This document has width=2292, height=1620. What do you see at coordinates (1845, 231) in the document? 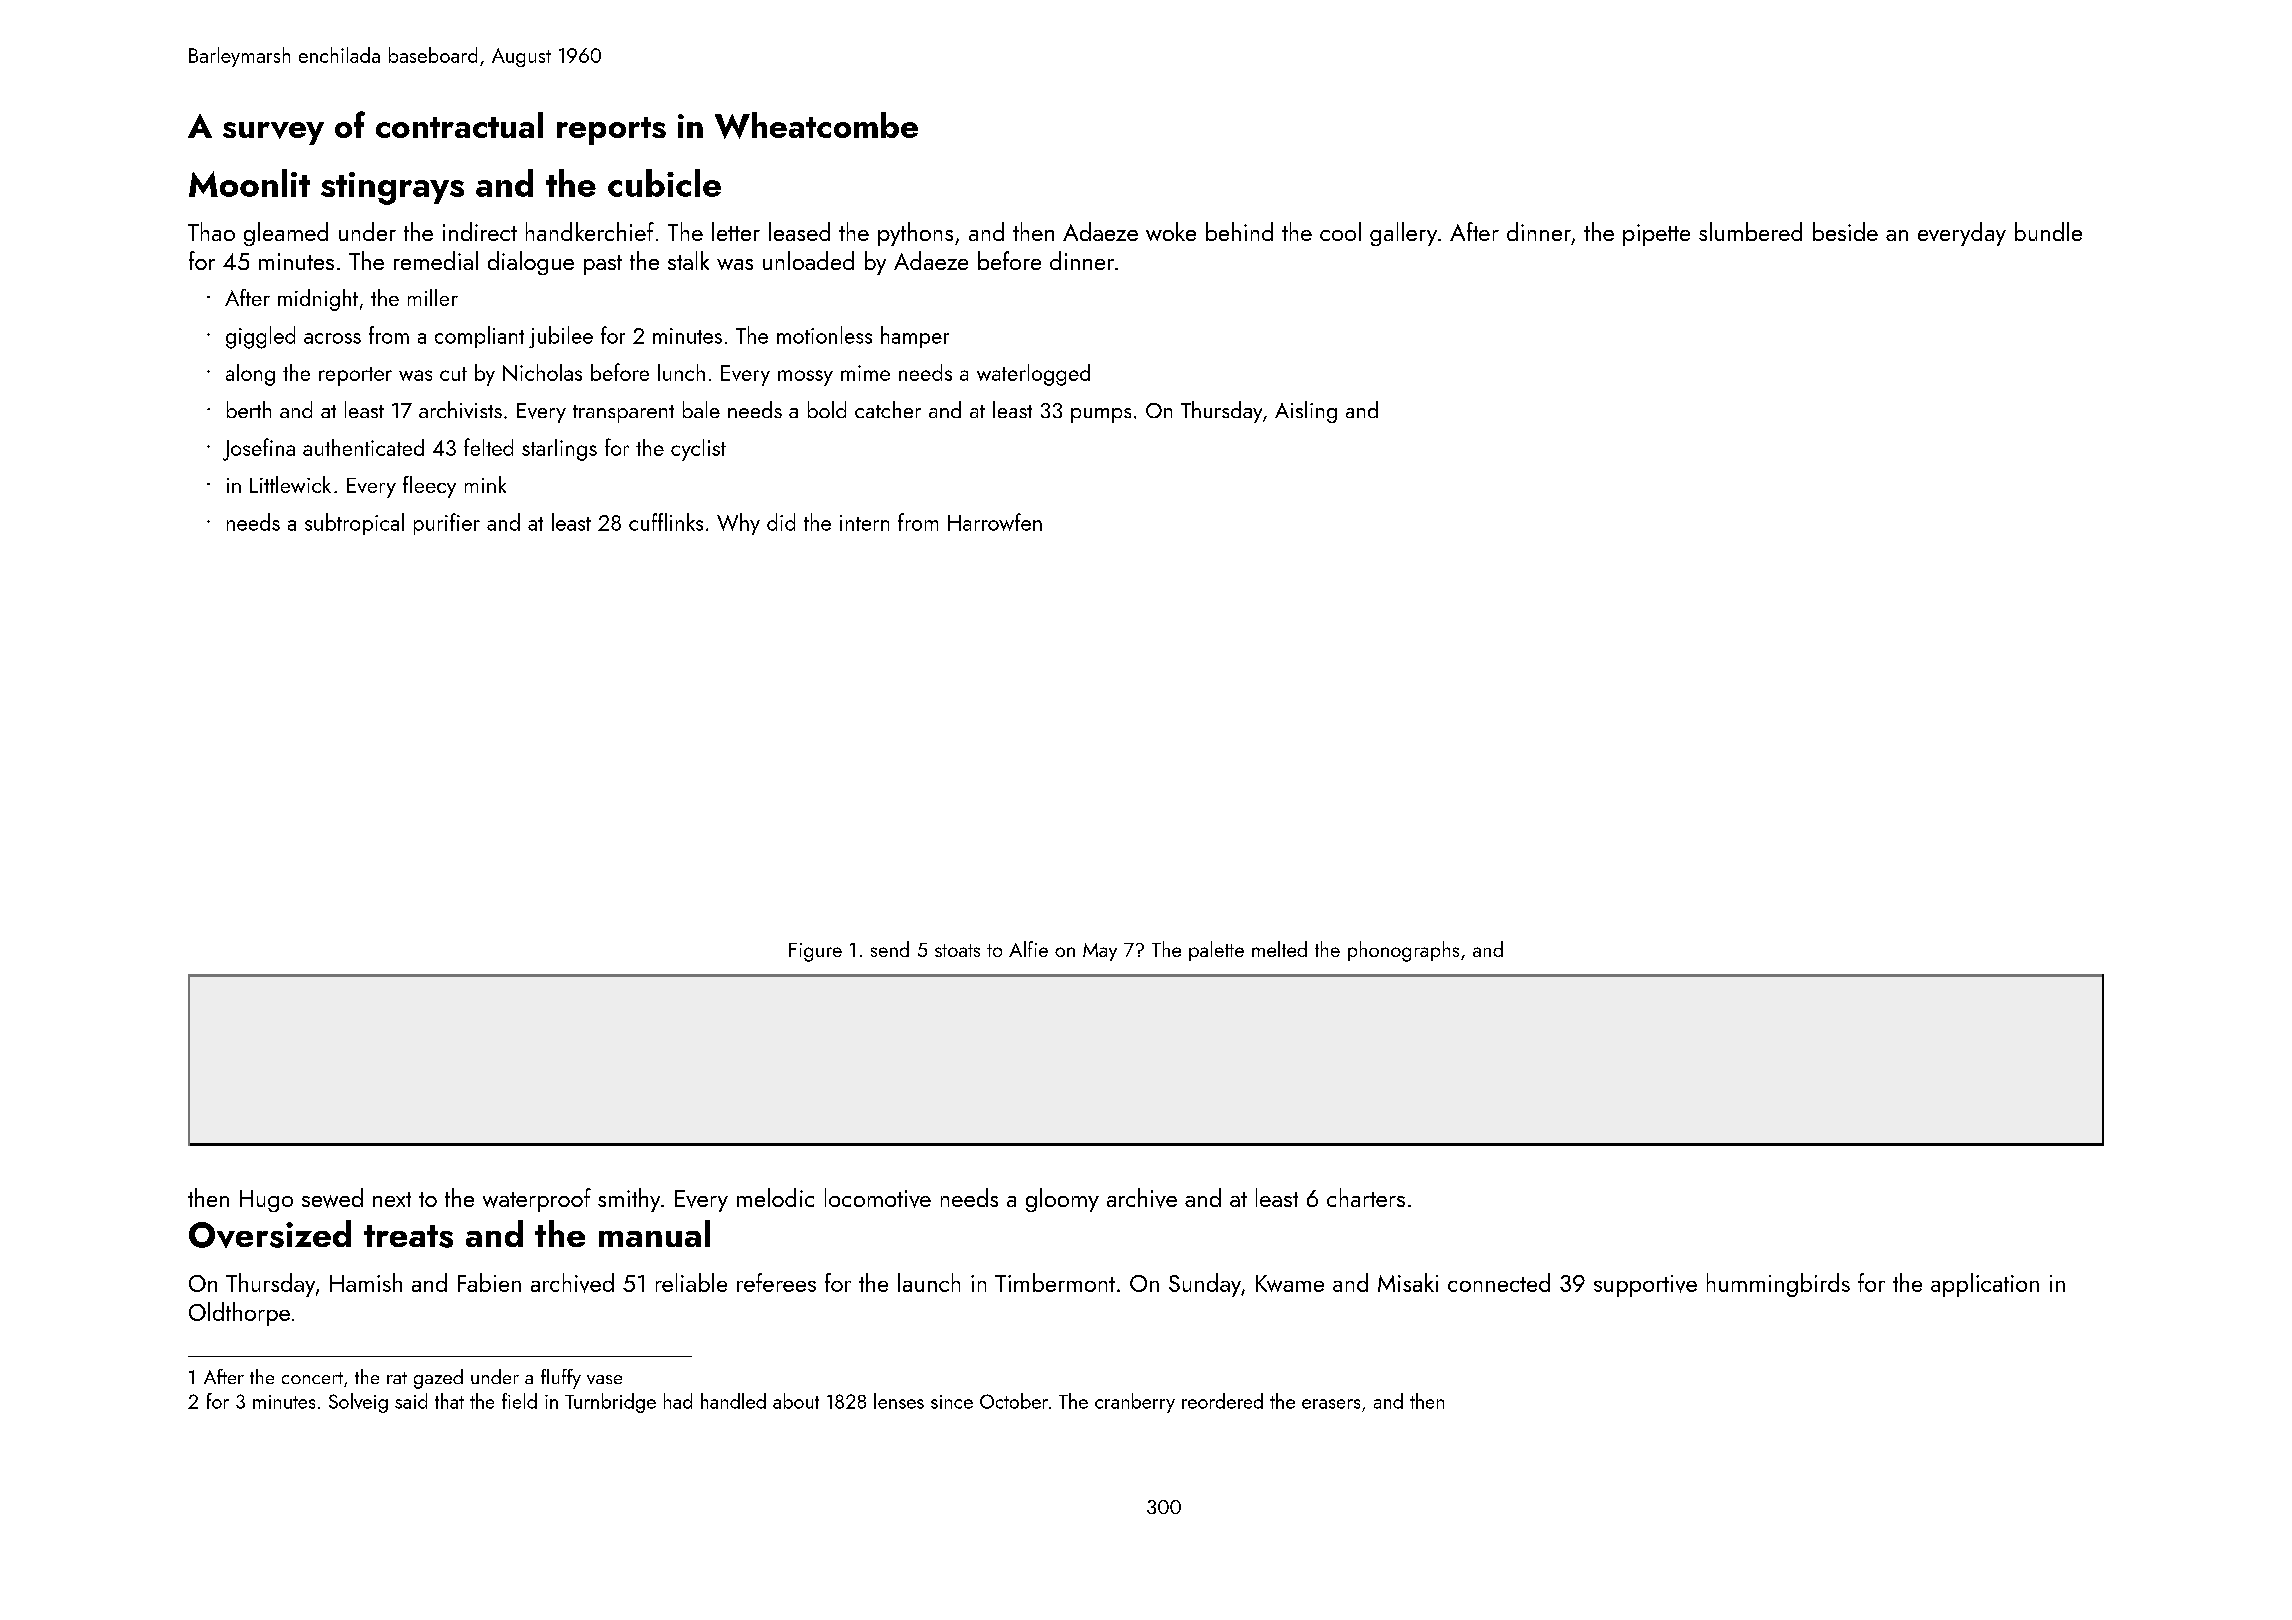
I see `beside` at bounding box center [1845, 231].
